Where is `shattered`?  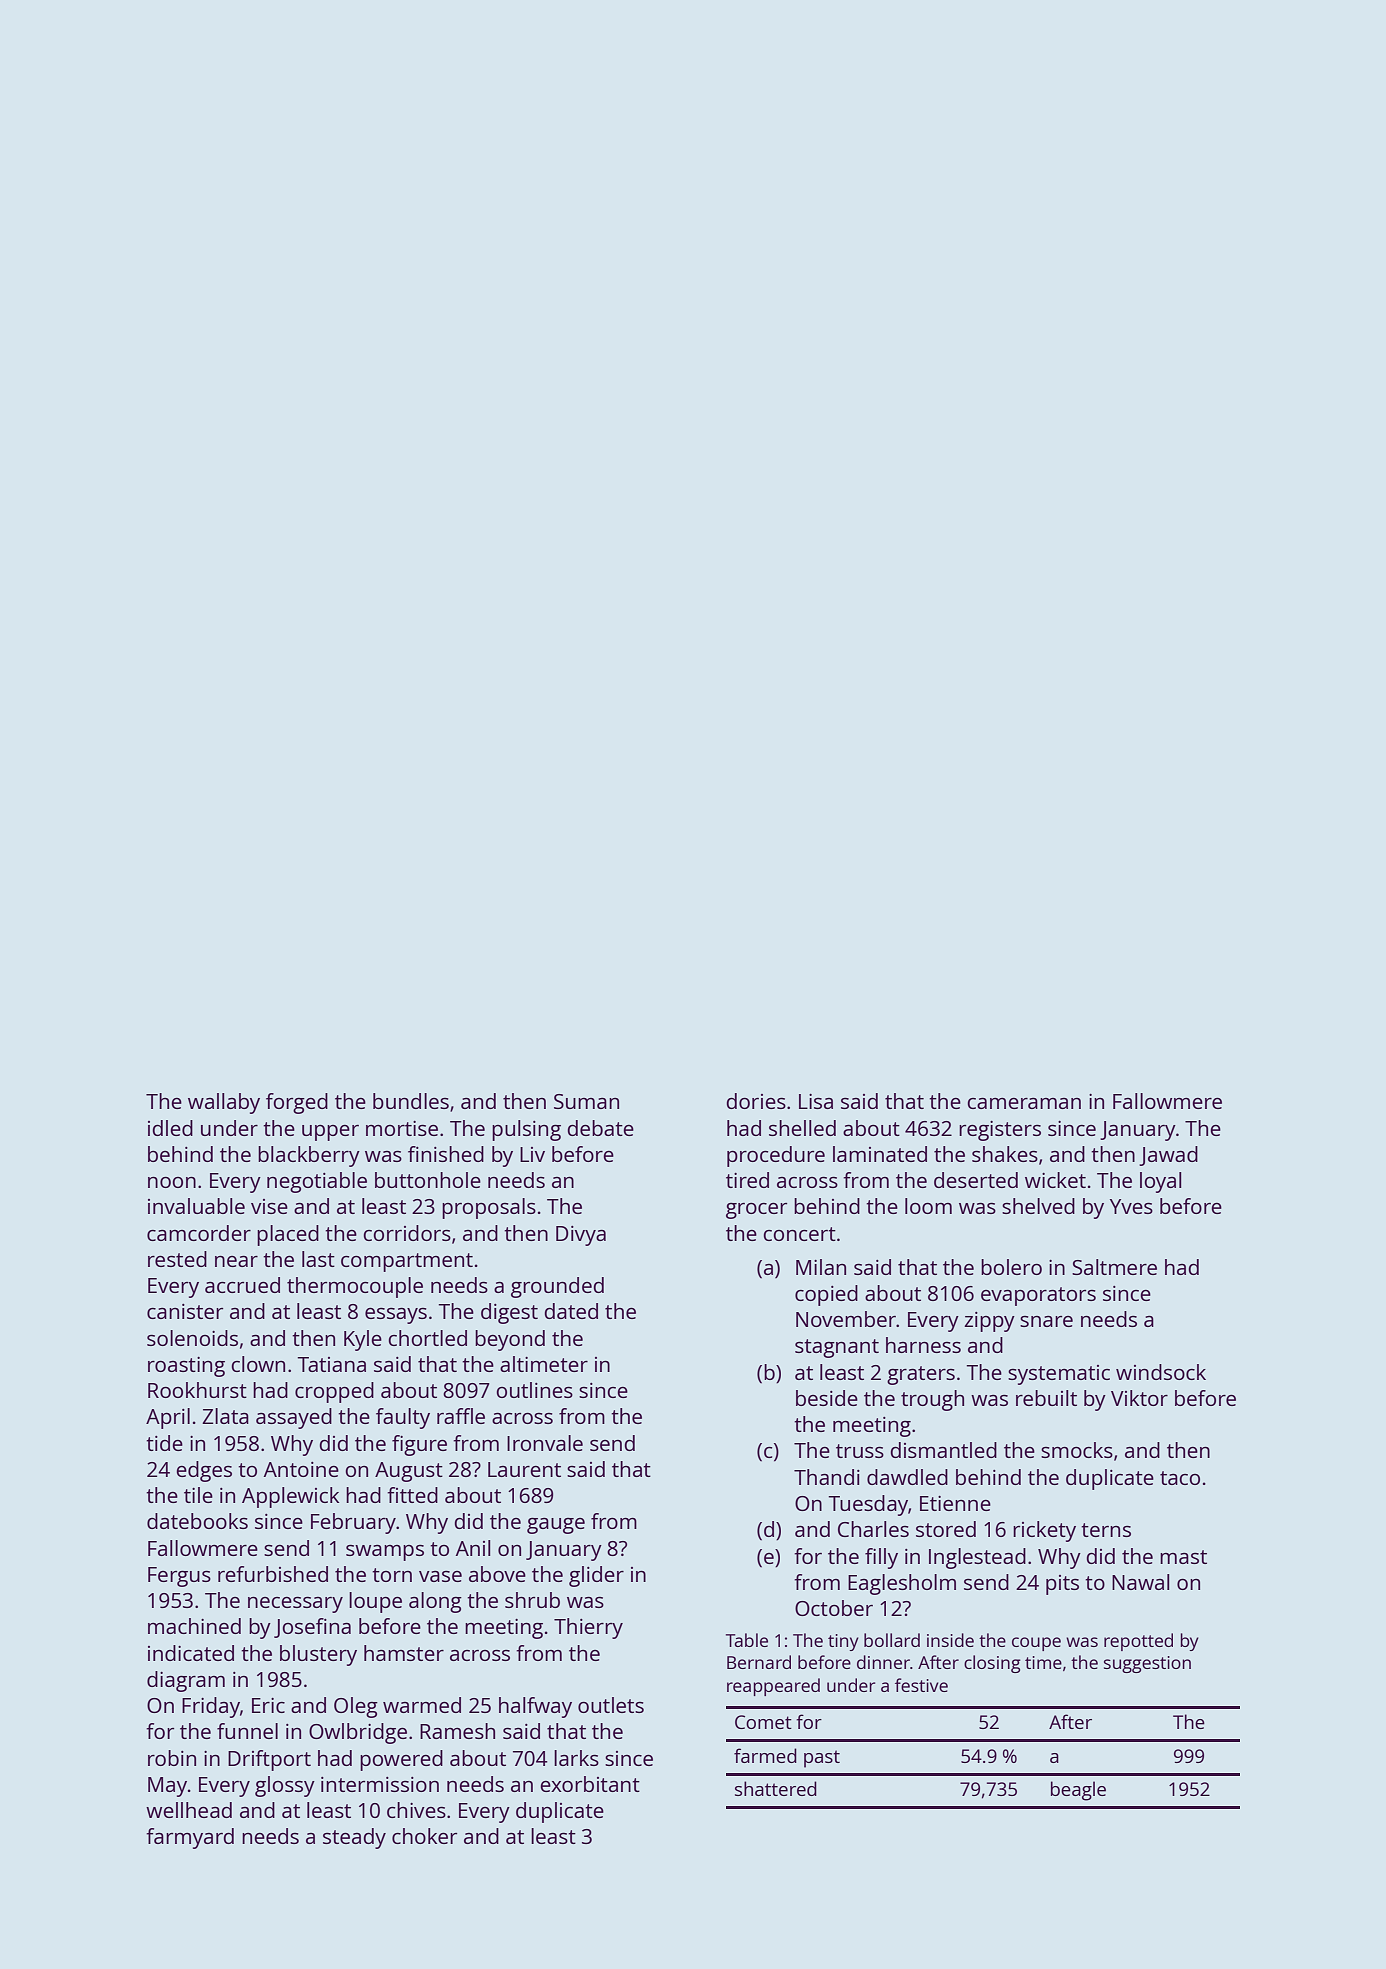 shattered is located at coordinates (776, 1788).
